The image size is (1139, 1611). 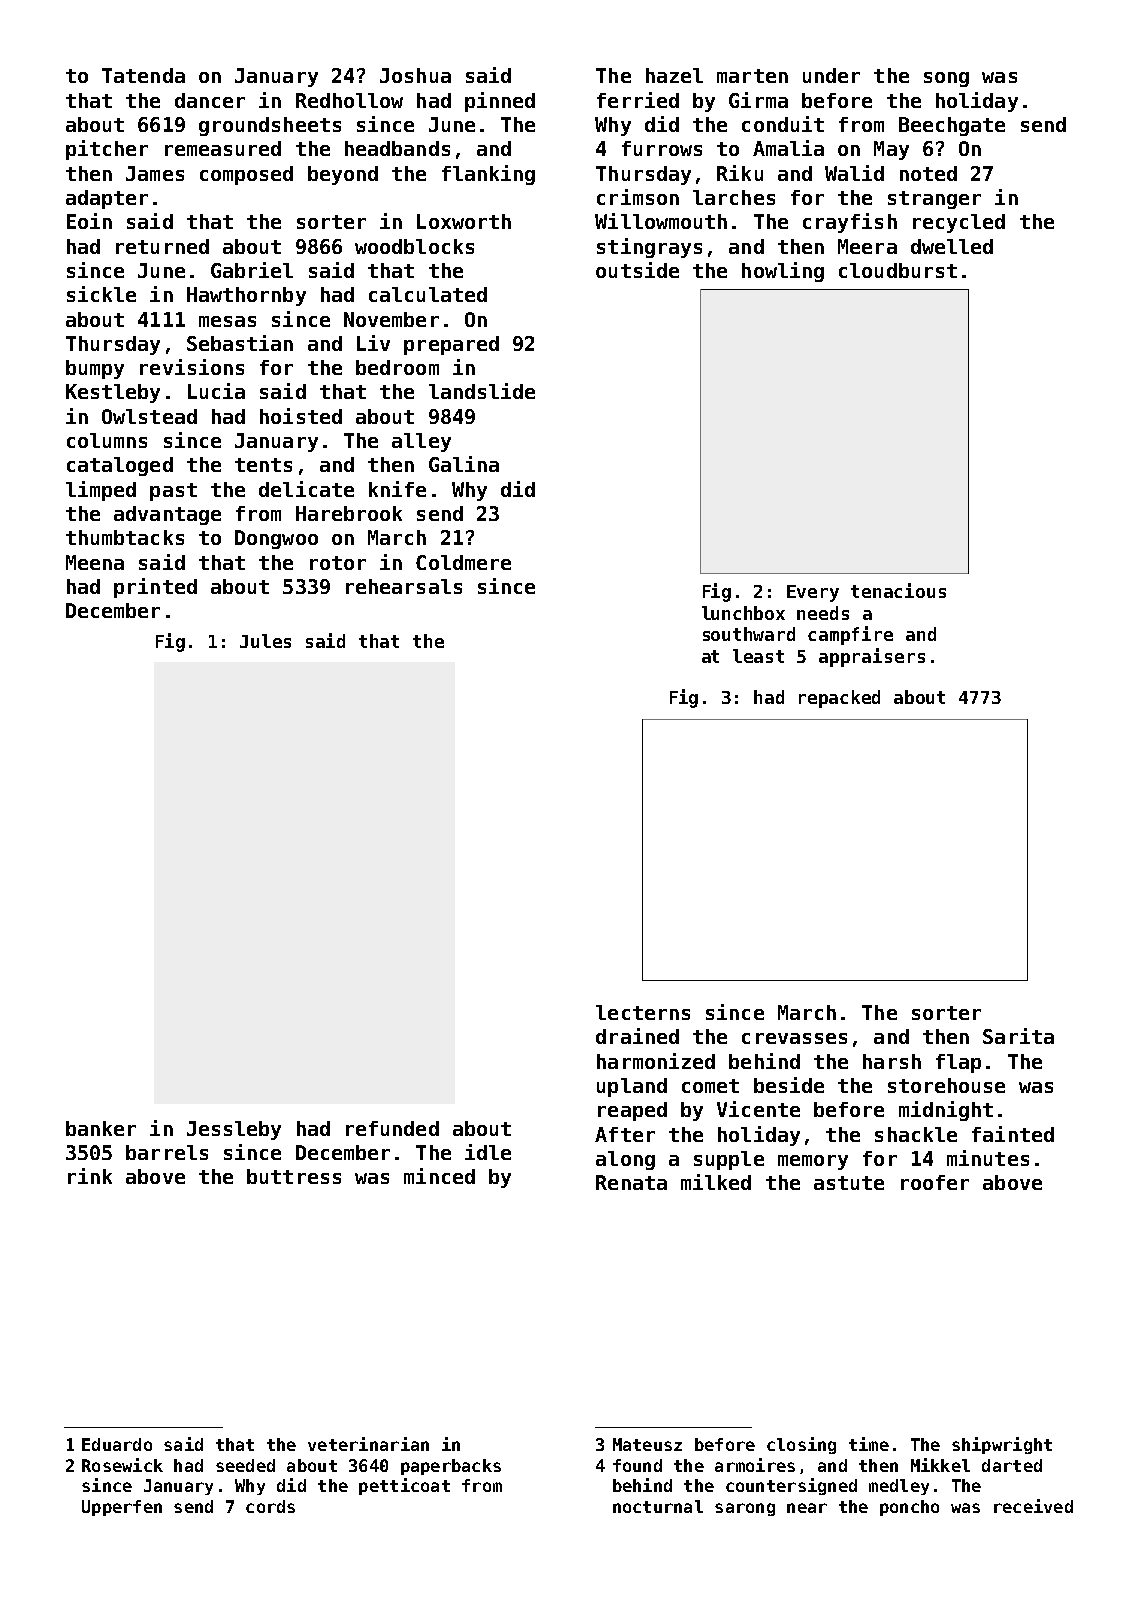 I want to click on Gabriel, so click(x=252, y=270).
